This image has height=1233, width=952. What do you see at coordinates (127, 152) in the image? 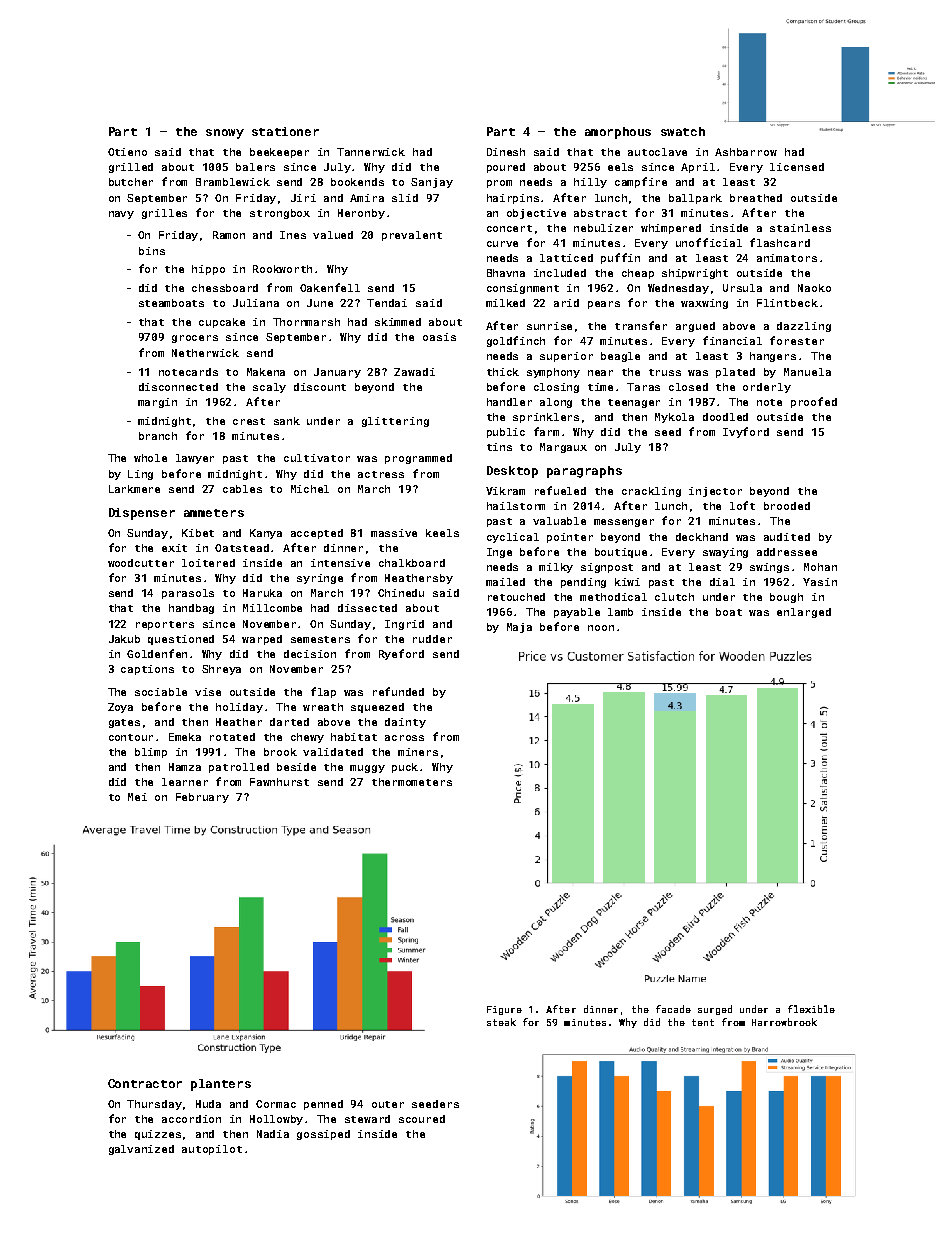
I see `Otieno` at bounding box center [127, 152].
